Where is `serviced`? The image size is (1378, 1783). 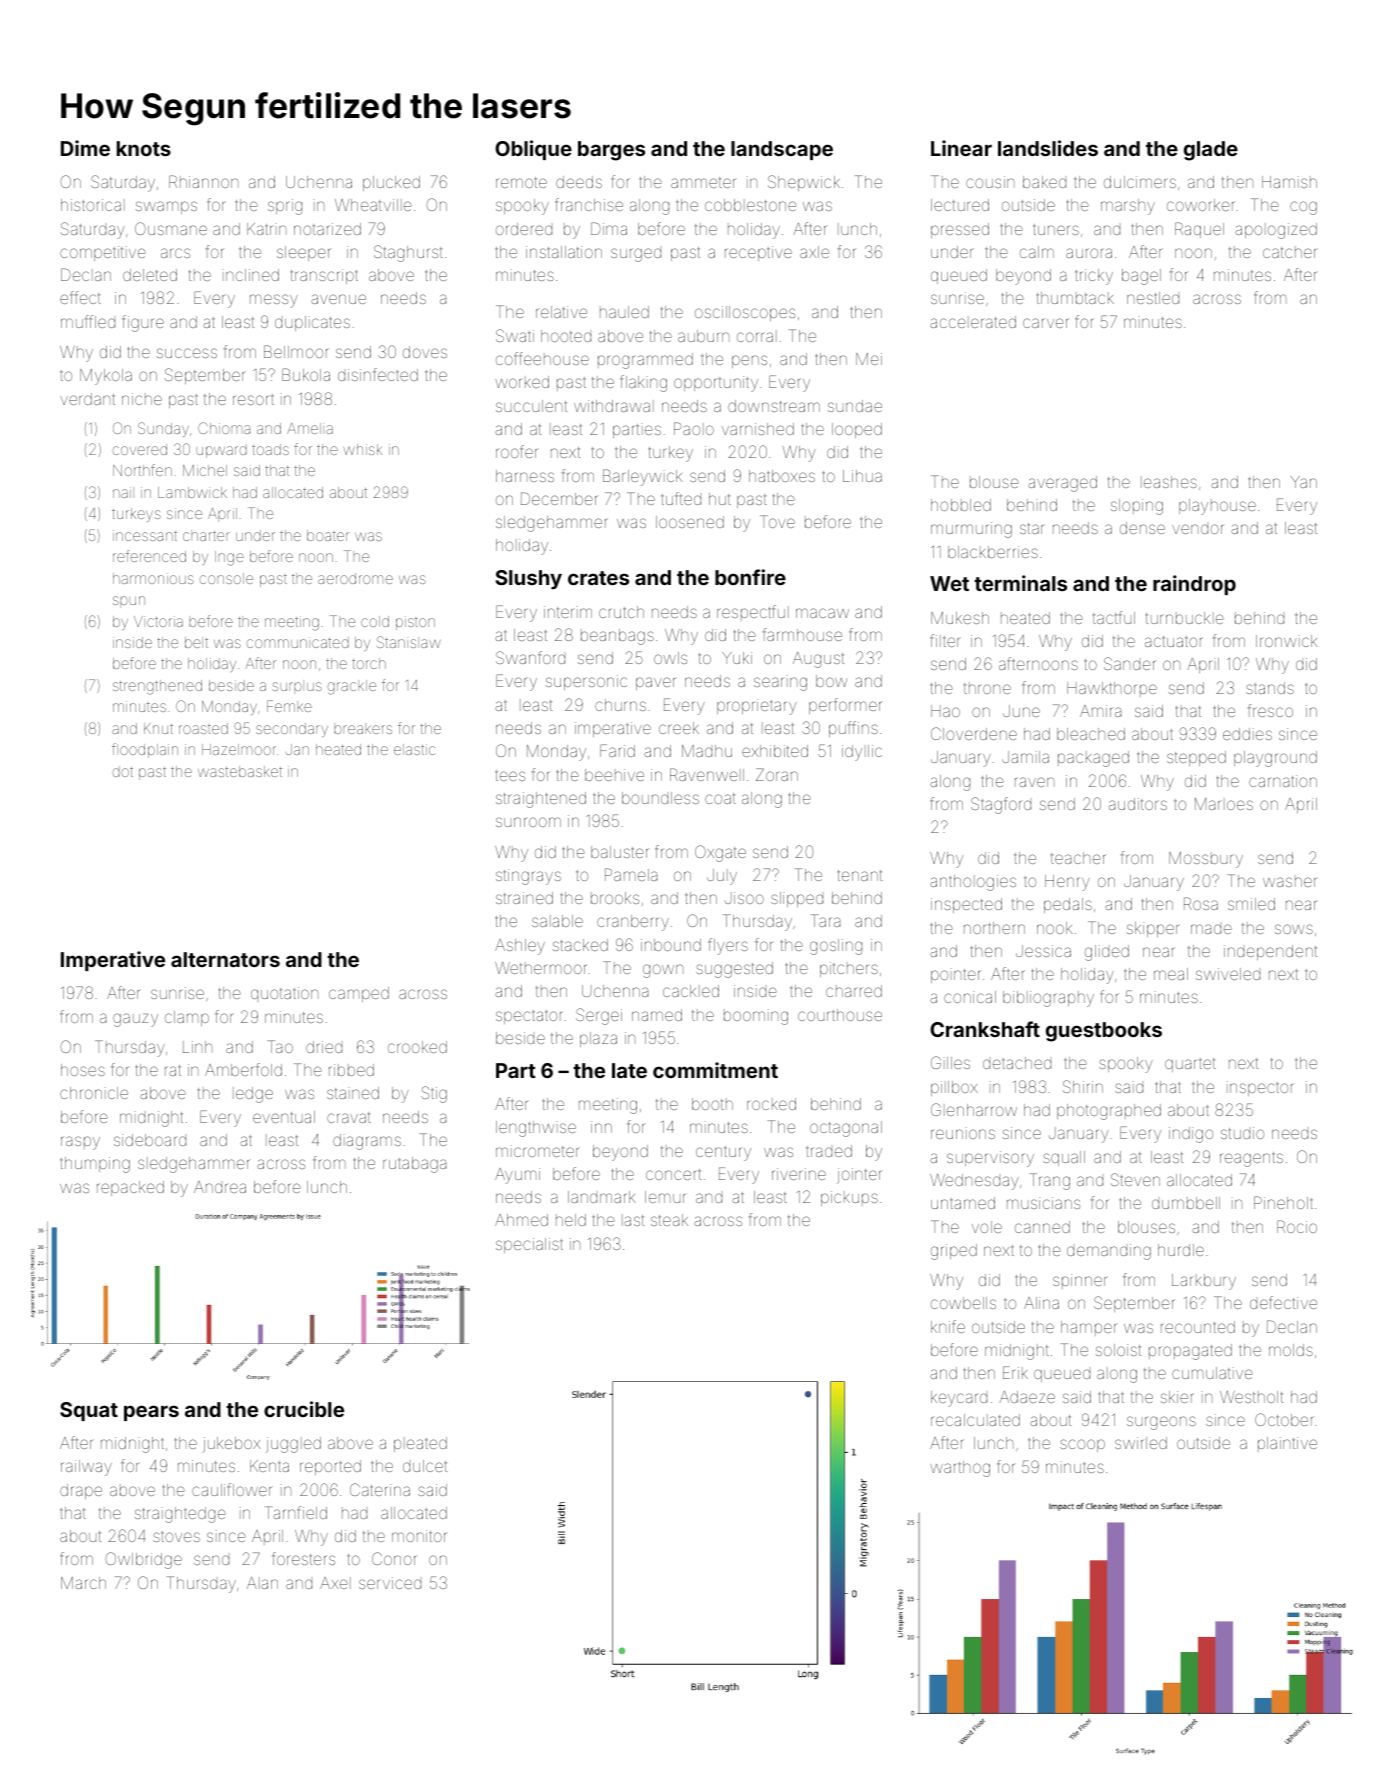
serviced is located at coordinates (390, 1583).
